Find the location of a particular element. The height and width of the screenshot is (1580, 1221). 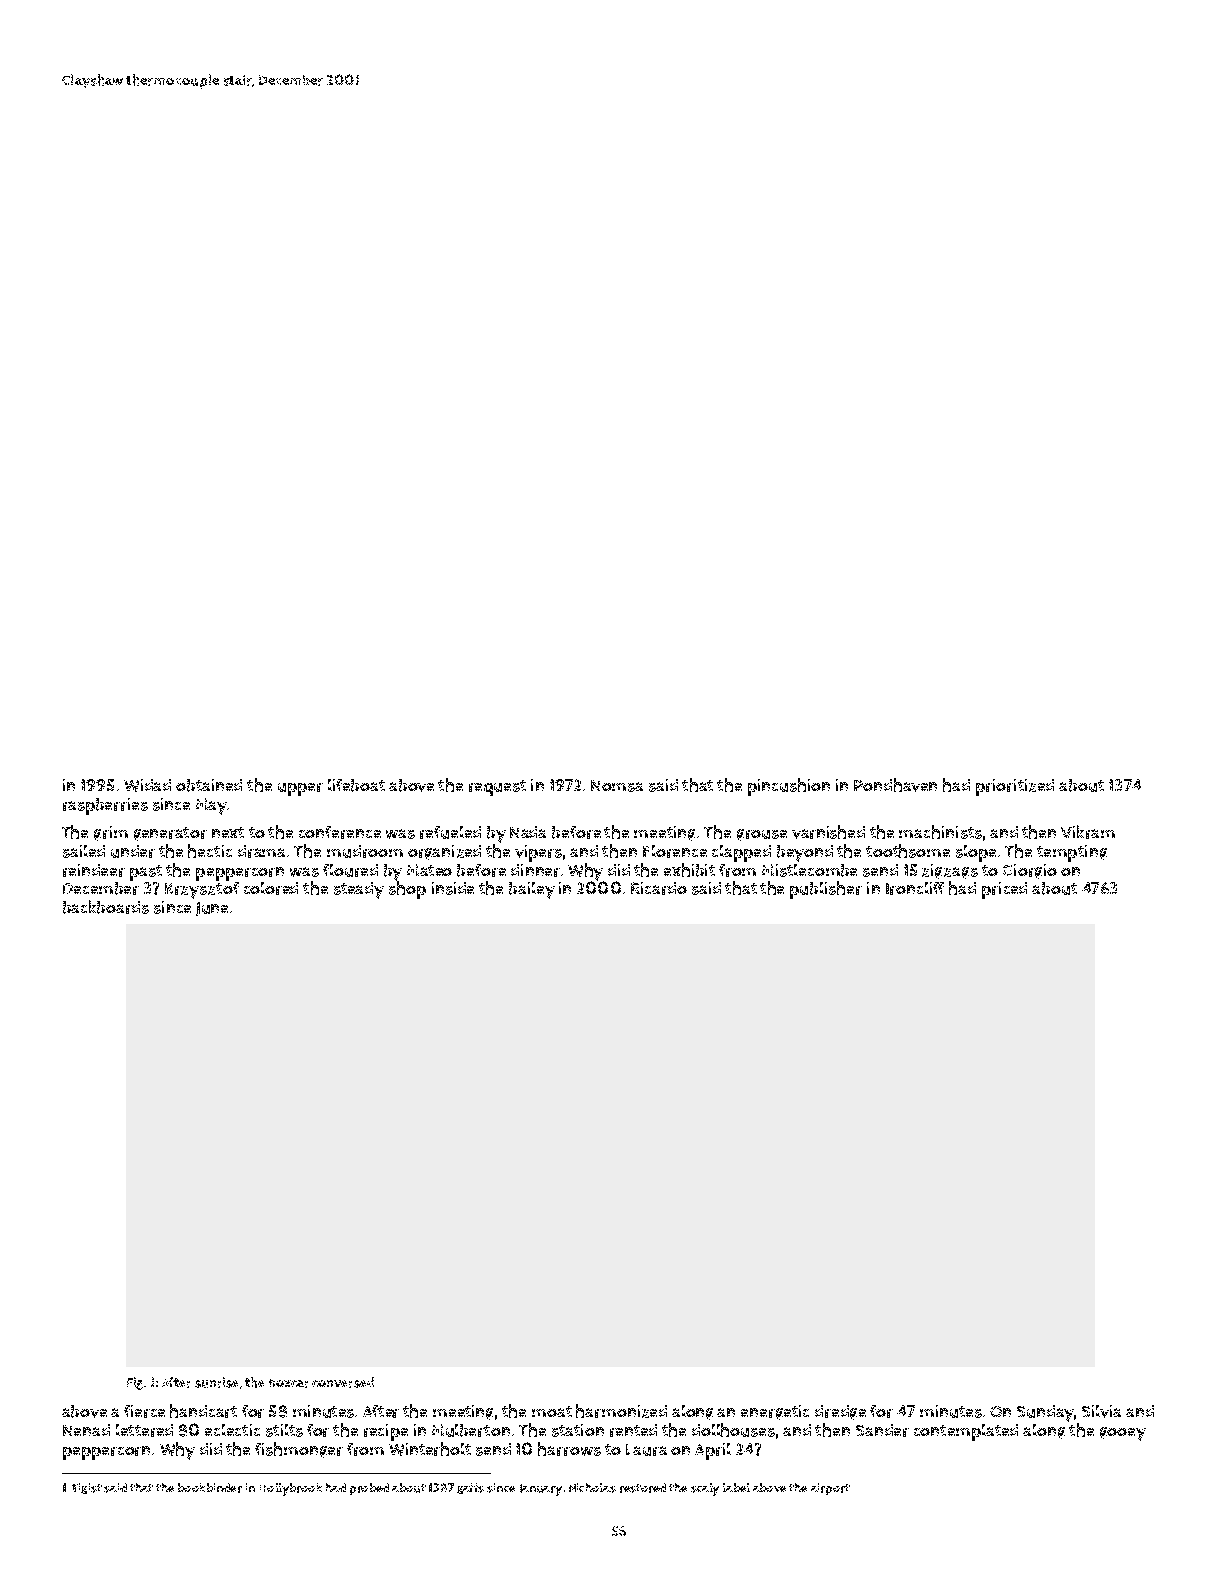

probed is located at coordinates (369, 1489).
